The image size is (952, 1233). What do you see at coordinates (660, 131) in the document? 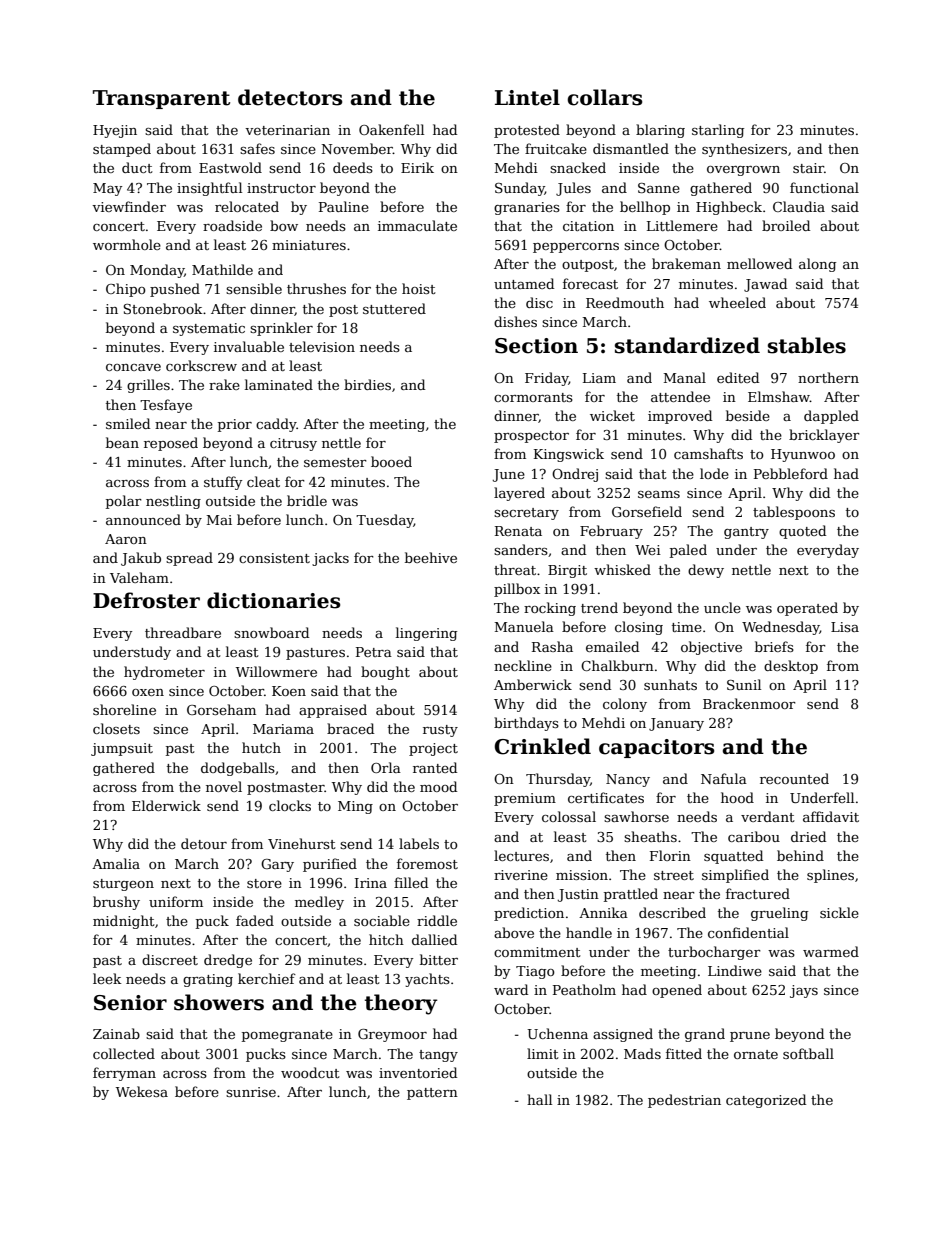
I see `blaring` at bounding box center [660, 131].
